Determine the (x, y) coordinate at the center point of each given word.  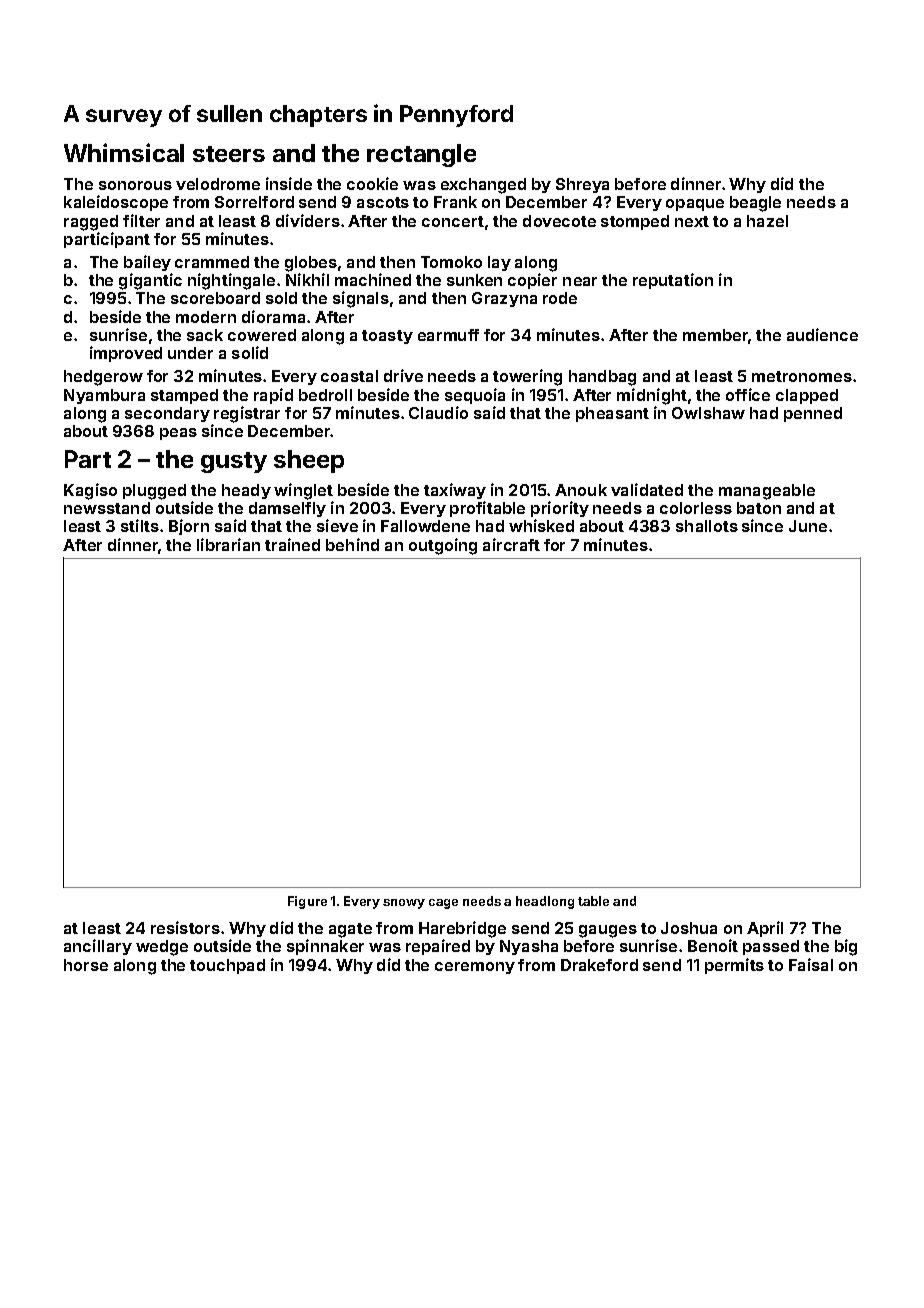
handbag (602, 378)
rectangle (421, 155)
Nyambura (104, 396)
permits (734, 966)
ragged (91, 223)
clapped (807, 396)
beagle (755, 204)
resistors (185, 927)
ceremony (475, 968)
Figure (307, 902)
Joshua (689, 928)
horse (86, 965)
